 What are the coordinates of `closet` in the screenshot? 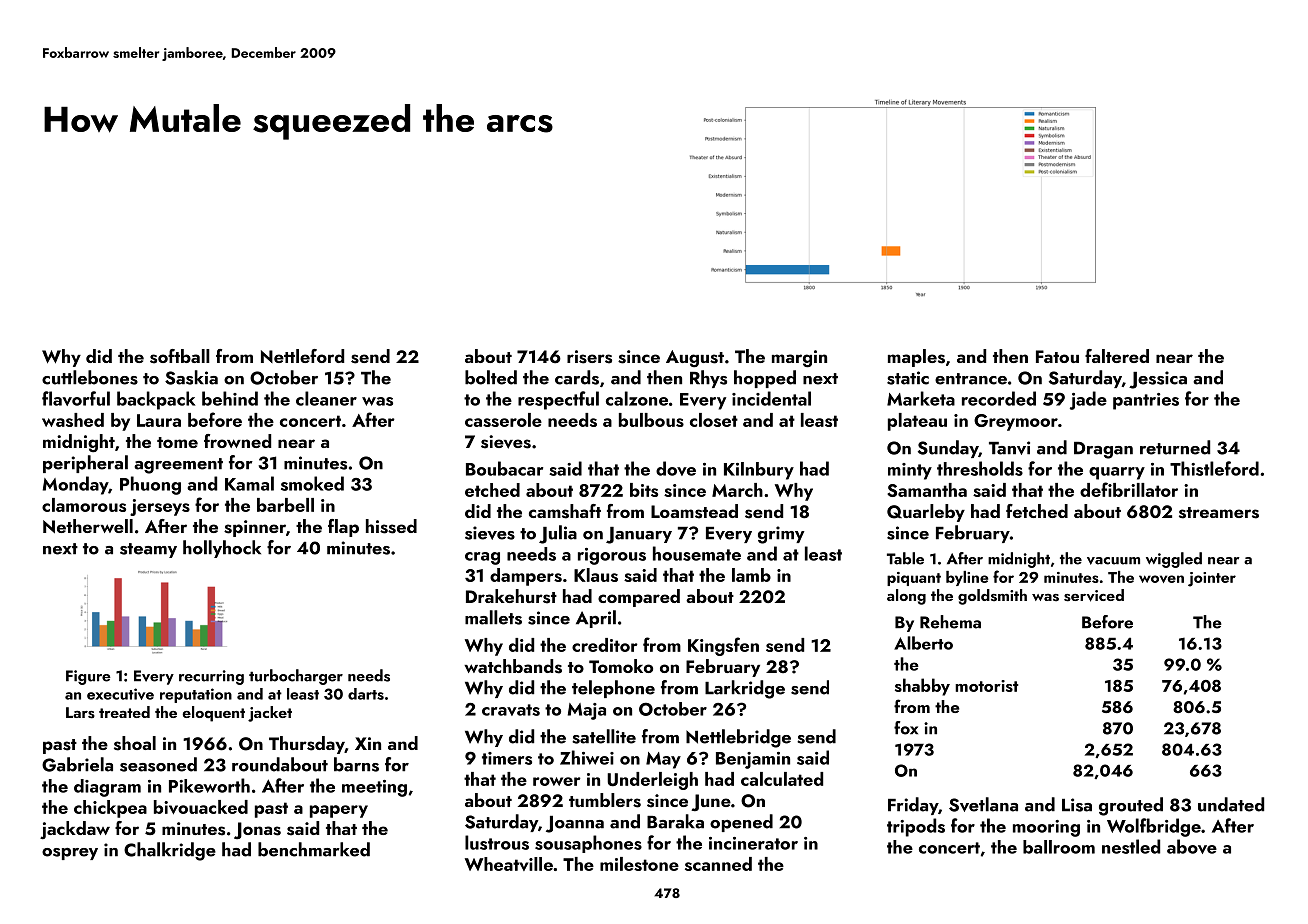 It's located at (714, 420).
